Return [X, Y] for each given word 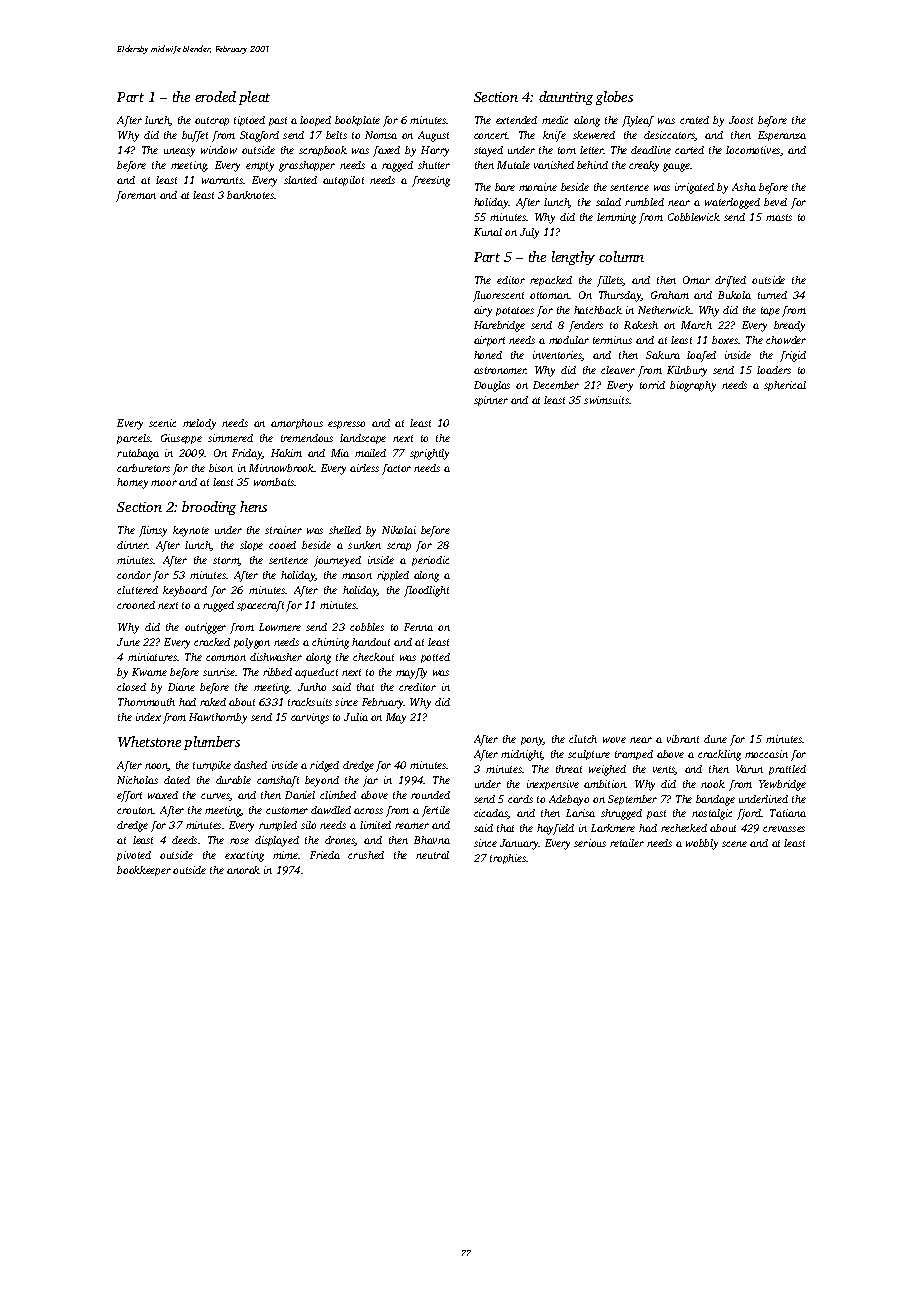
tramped [634, 755]
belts [336, 135]
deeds [184, 840]
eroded [215, 96]
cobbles [367, 627]
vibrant [683, 739]
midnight [522, 755]
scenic [162, 423]
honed [488, 355]
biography [693, 386]
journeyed [337, 561]
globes [614, 98]
